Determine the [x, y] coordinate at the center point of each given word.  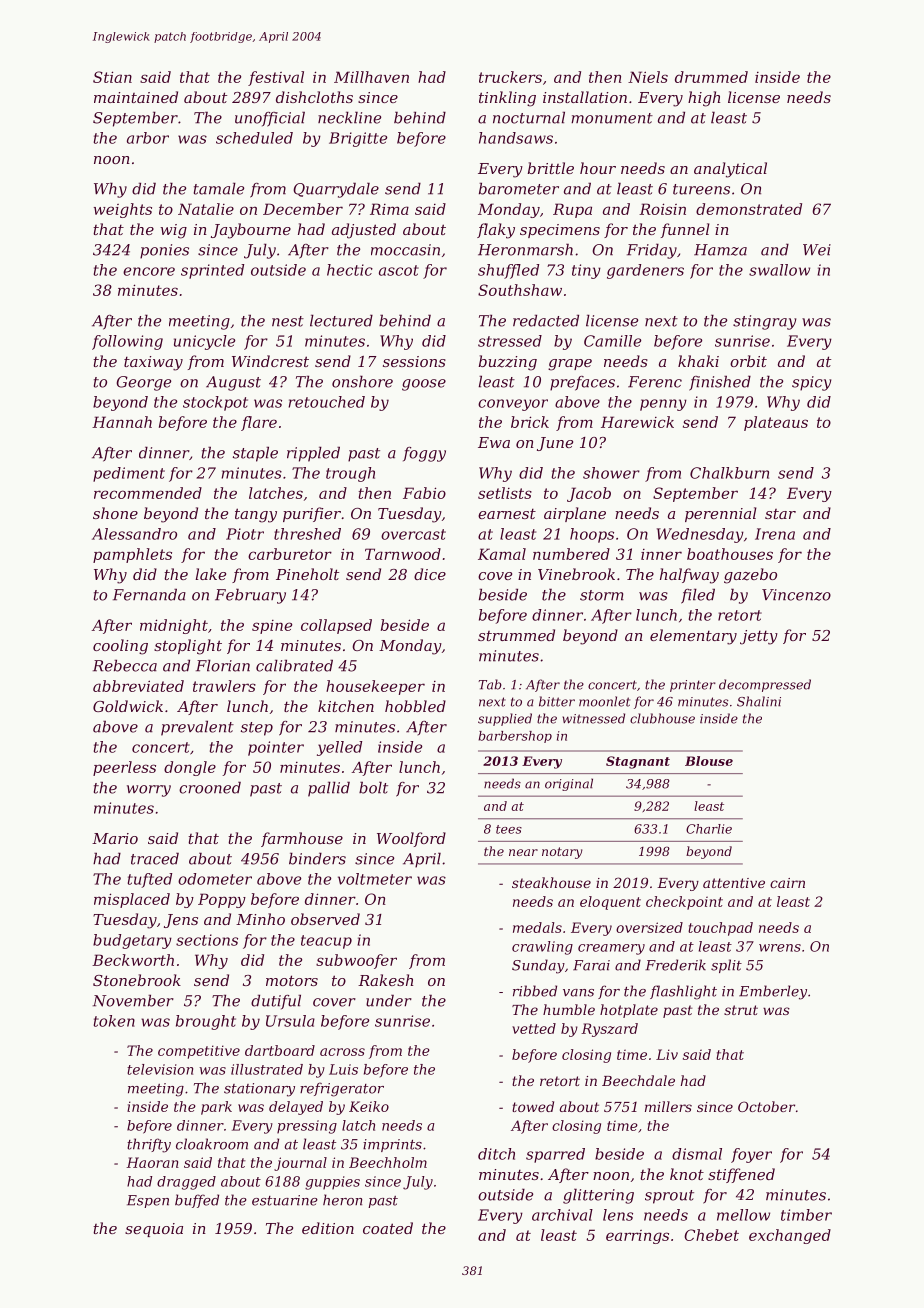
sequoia [154, 1230]
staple [255, 454]
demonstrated [749, 209]
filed [698, 596]
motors [292, 980]
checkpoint [684, 903]
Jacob [589, 494]
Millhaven [371, 77]
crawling [542, 948]
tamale [219, 188]
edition [328, 1228]
